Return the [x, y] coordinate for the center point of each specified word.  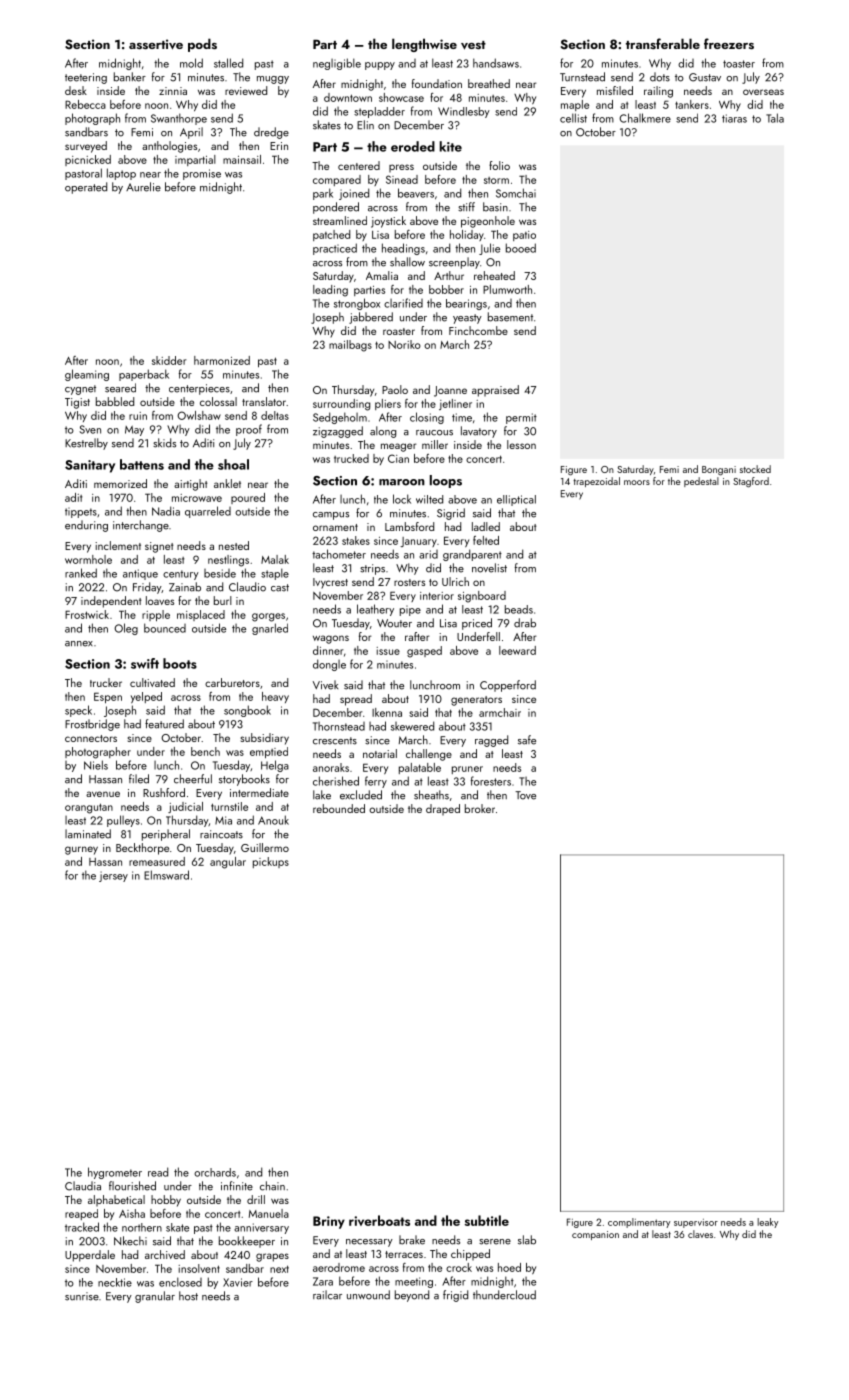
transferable [663, 43]
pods [202, 45]
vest [473, 45]
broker [480, 808]
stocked [755, 469]
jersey [113, 876]
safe [527, 740]
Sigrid [451, 514]
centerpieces [199, 389]
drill [256, 1199]
